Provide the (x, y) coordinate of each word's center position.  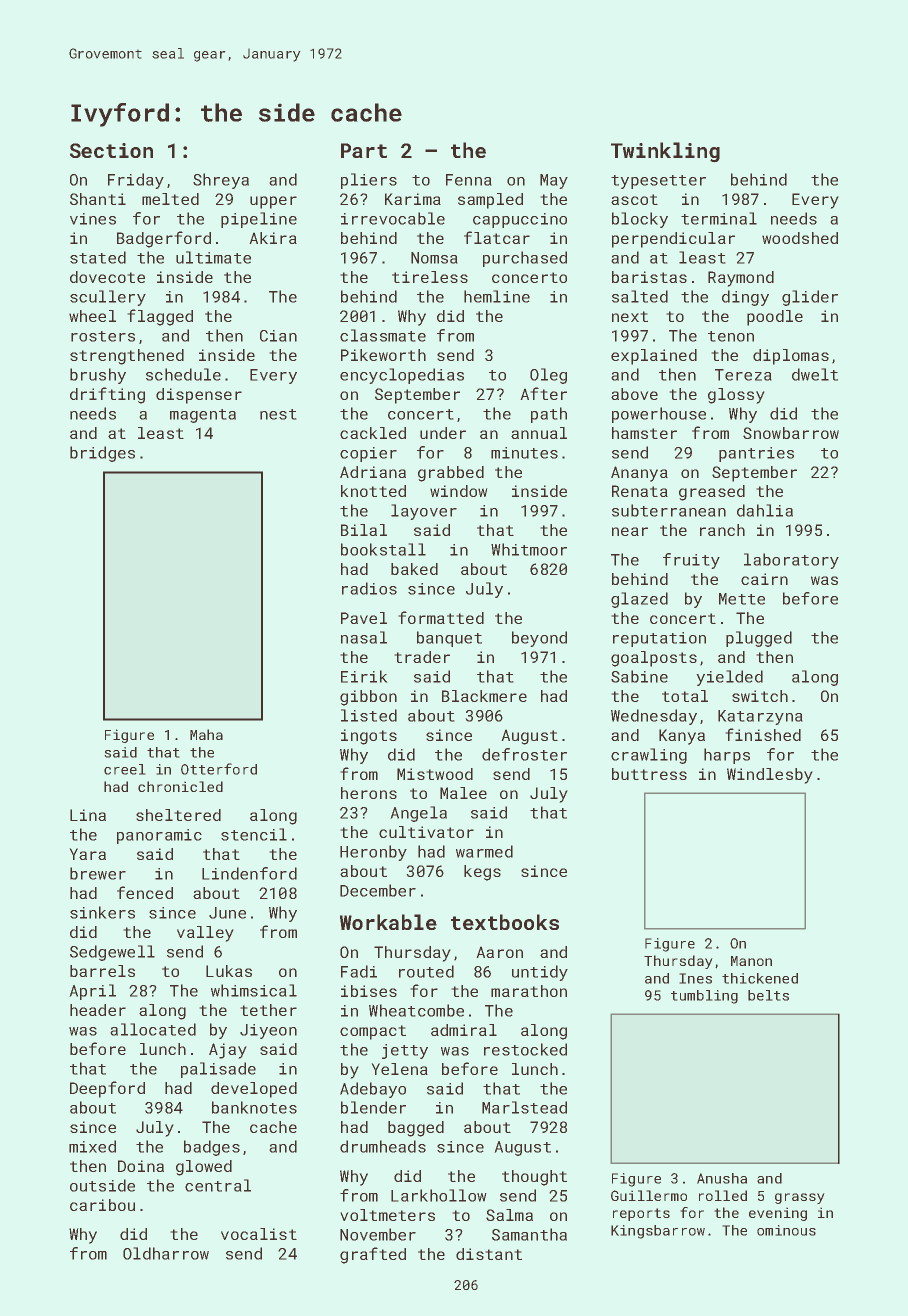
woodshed (800, 238)
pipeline (259, 220)
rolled (723, 1195)
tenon (731, 336)
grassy (800, 1198)
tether (268, 1010)
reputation (659, 639)
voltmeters (387, 1215)
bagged (416, 1129)
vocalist (259, 1234)
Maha (206, 734)
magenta (203, 416)
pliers (369, 181)
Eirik (364, 676)
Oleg (548, 376)
